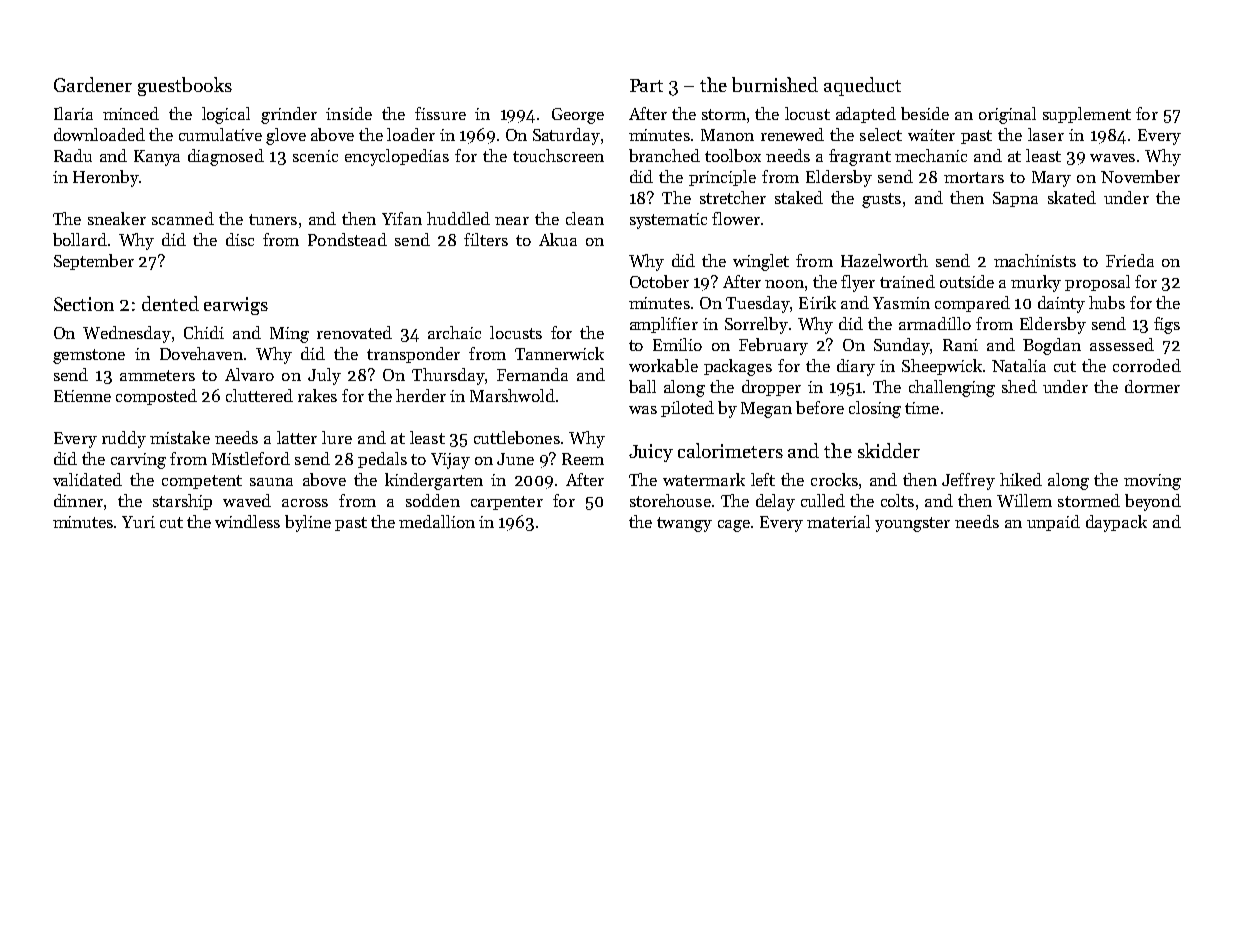 The height and width of the screenshot is (952, 1233). I want to click on Gardener, so click(93, 84).
